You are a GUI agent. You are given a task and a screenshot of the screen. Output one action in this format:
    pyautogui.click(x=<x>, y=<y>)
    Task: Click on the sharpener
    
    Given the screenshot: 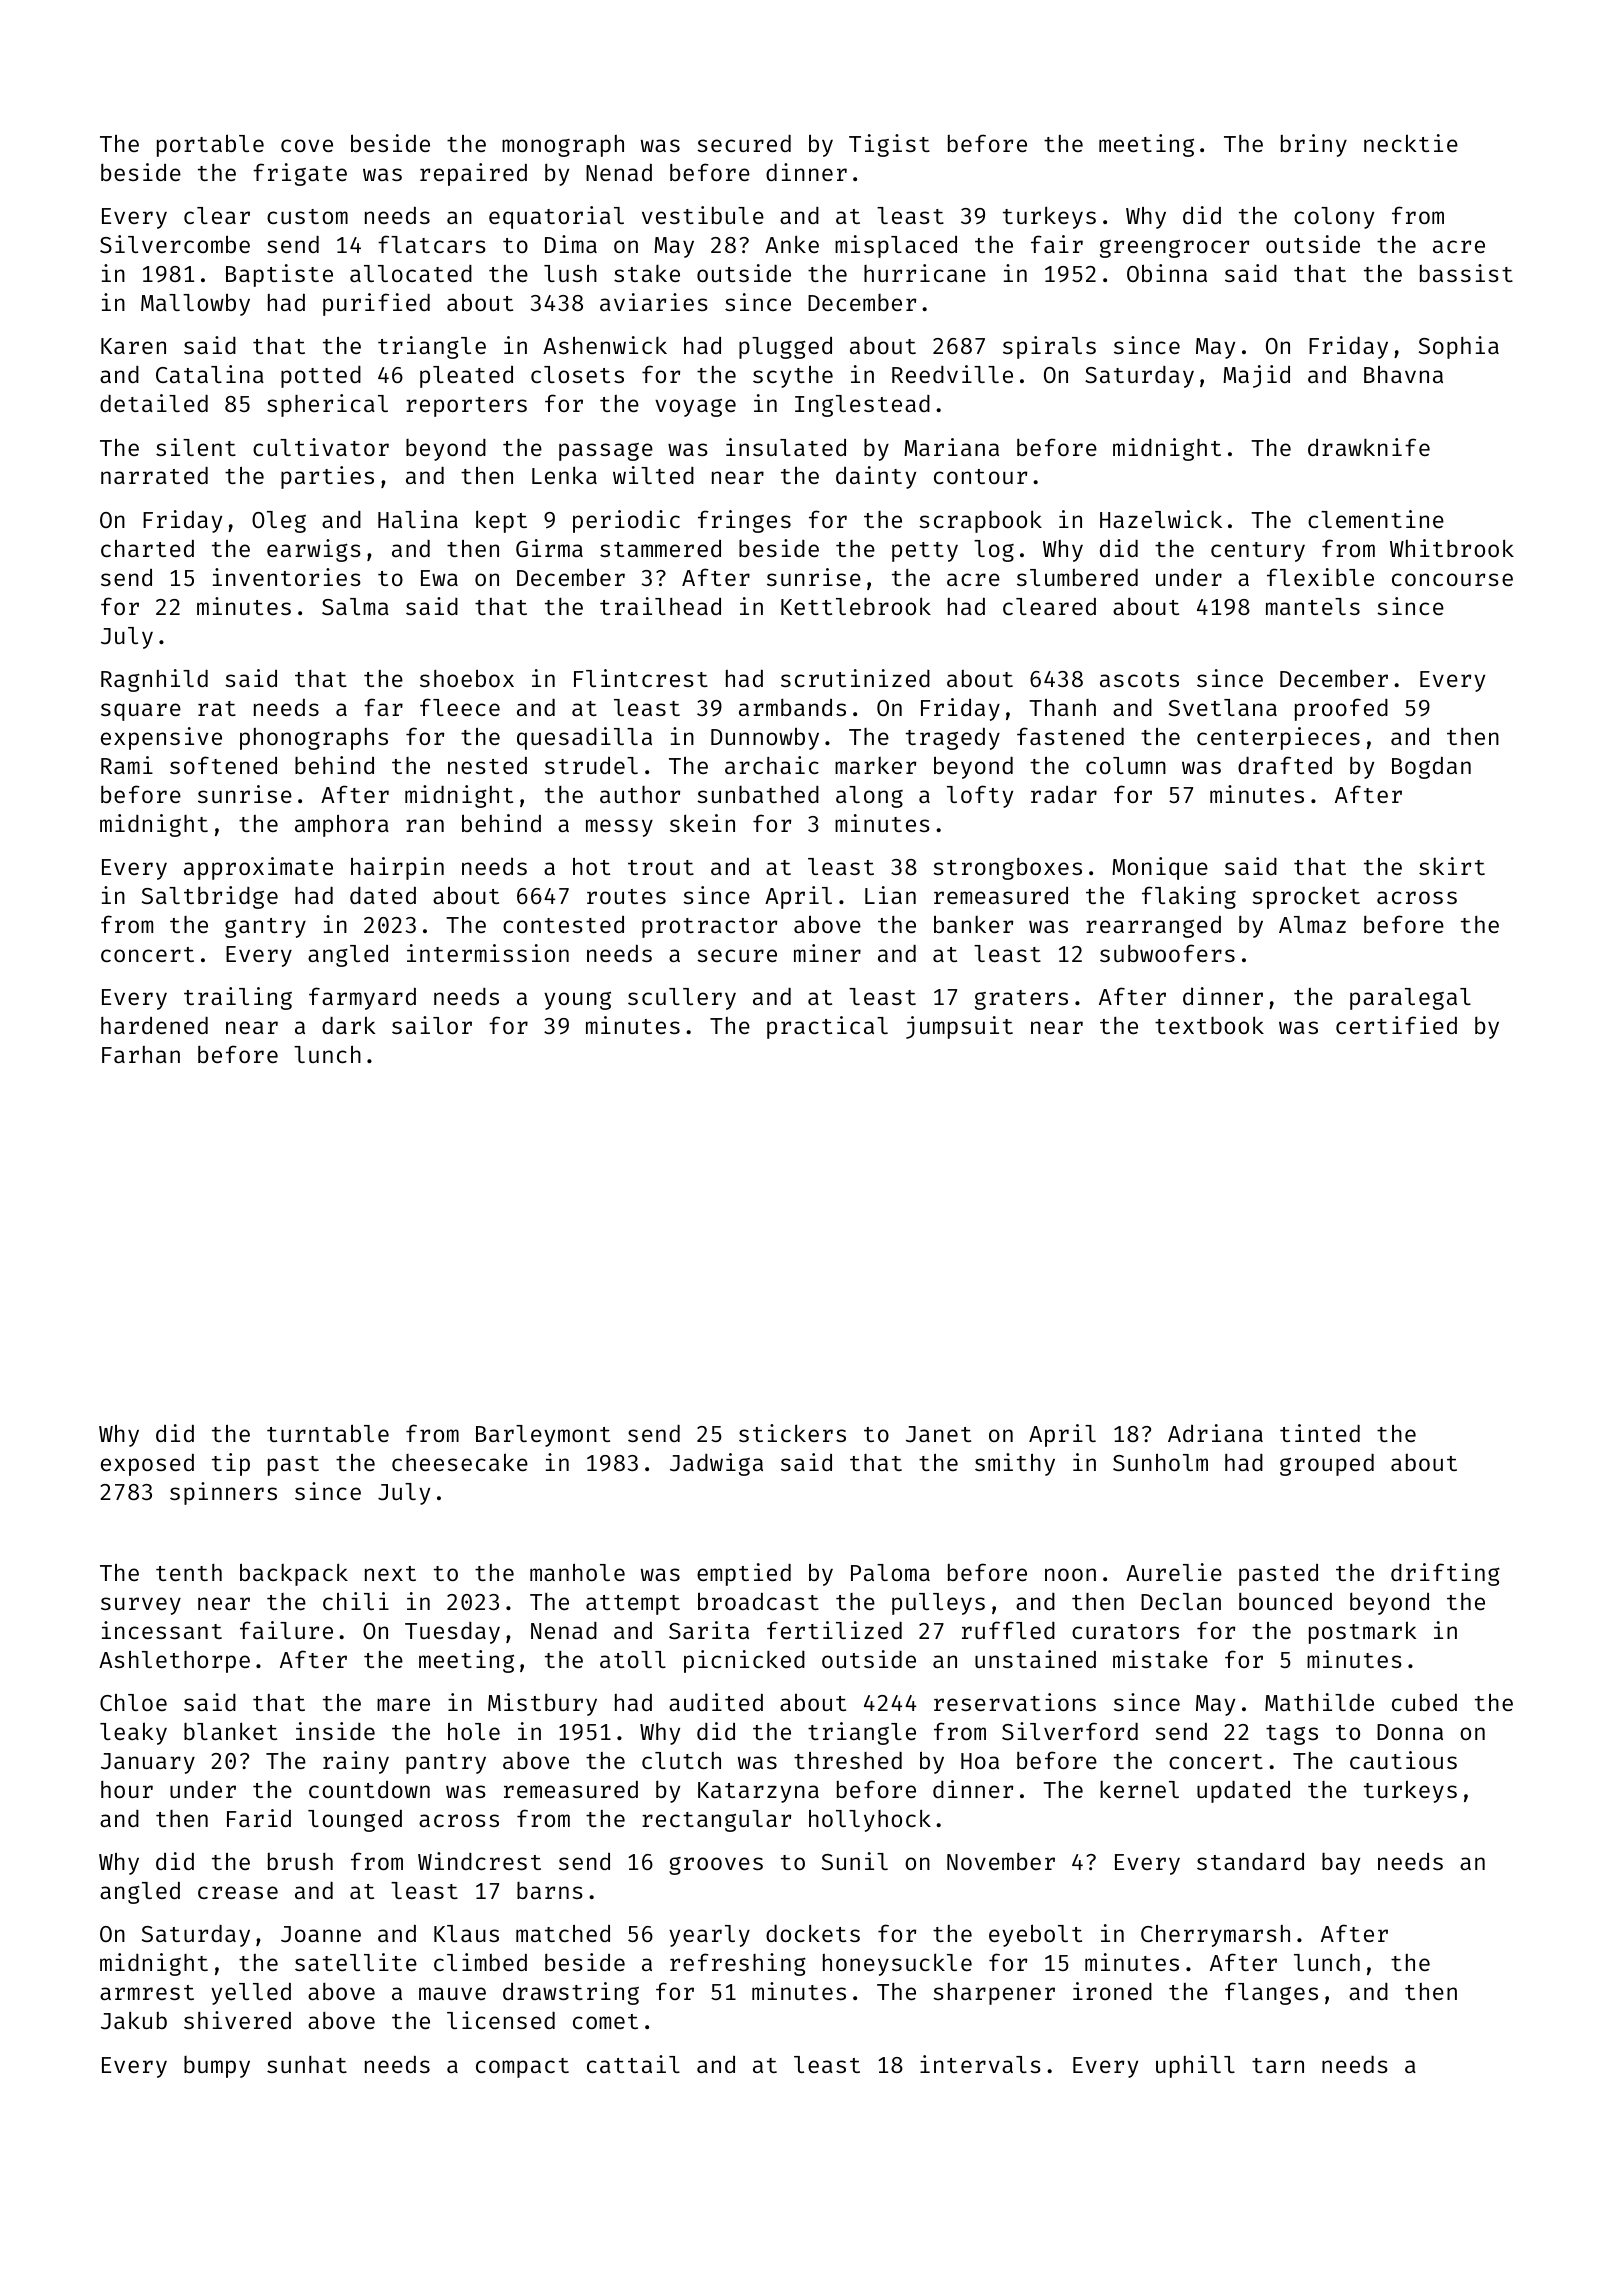 What is the action you would take?
    pyautogui.click(x=994, y=1994)
